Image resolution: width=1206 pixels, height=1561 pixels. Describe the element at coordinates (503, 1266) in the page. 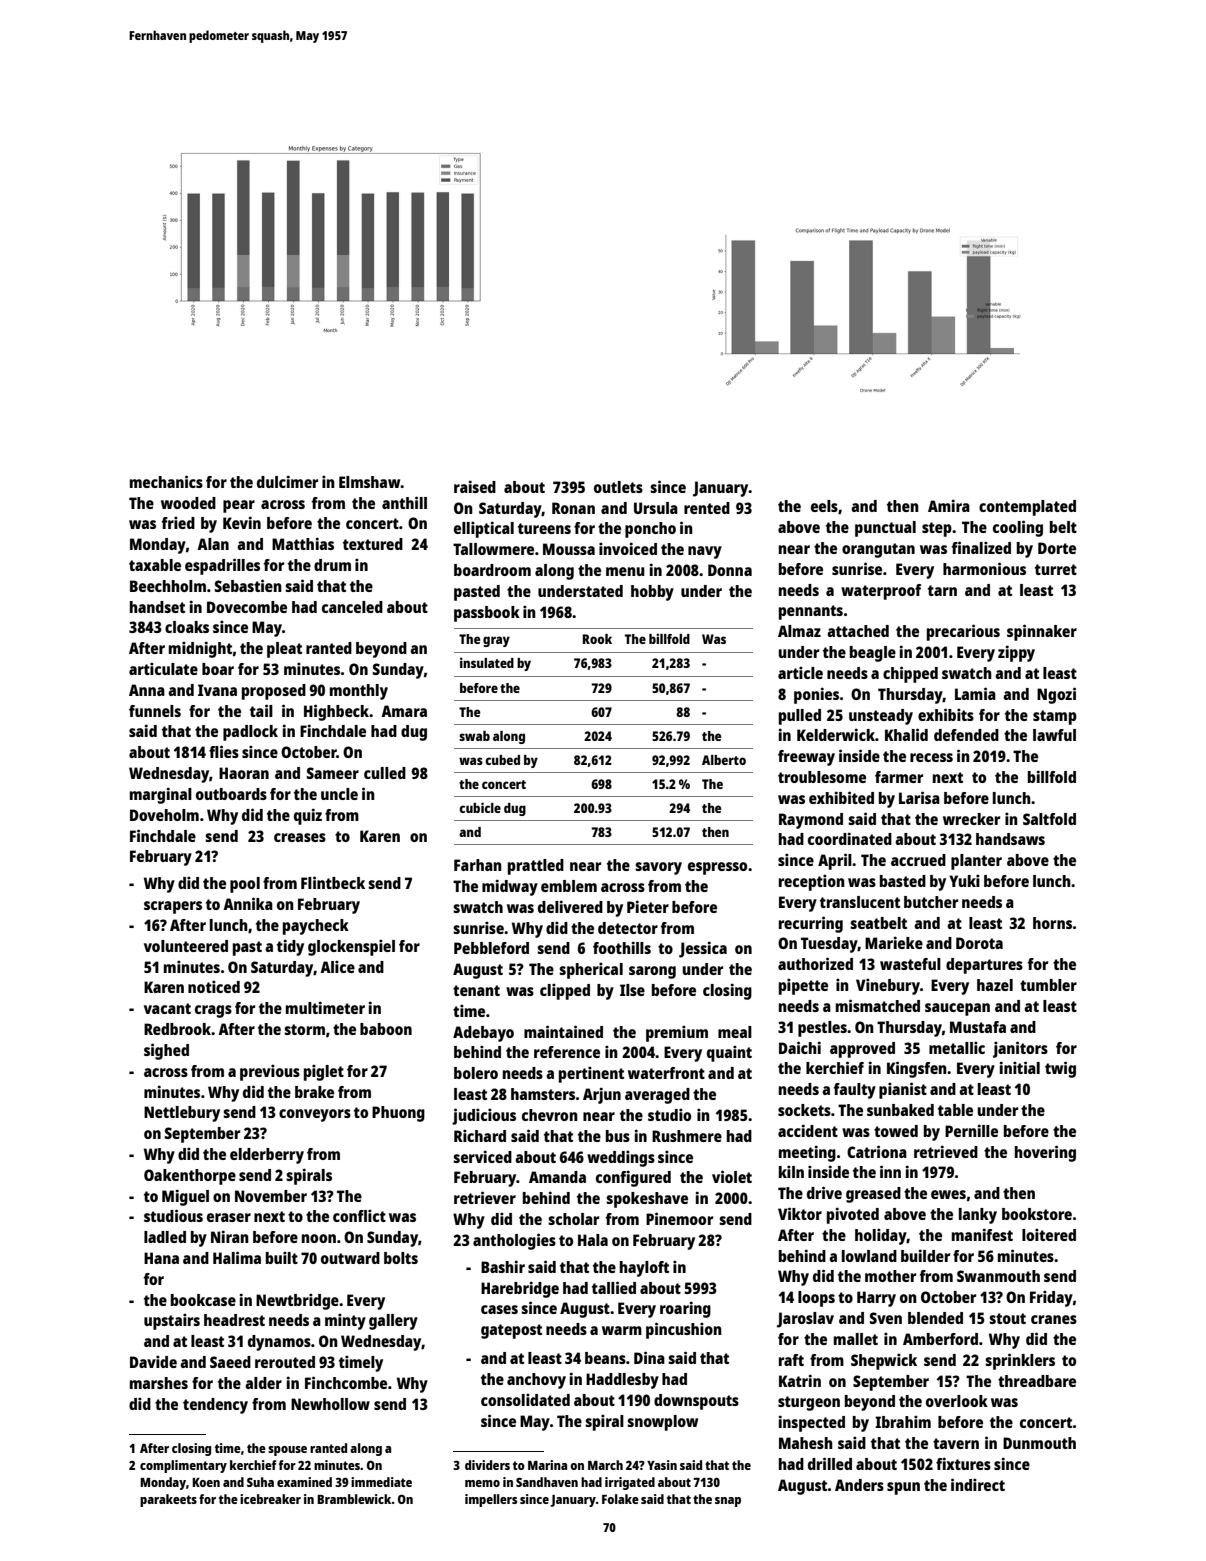

I see `Bashir` at that location.
